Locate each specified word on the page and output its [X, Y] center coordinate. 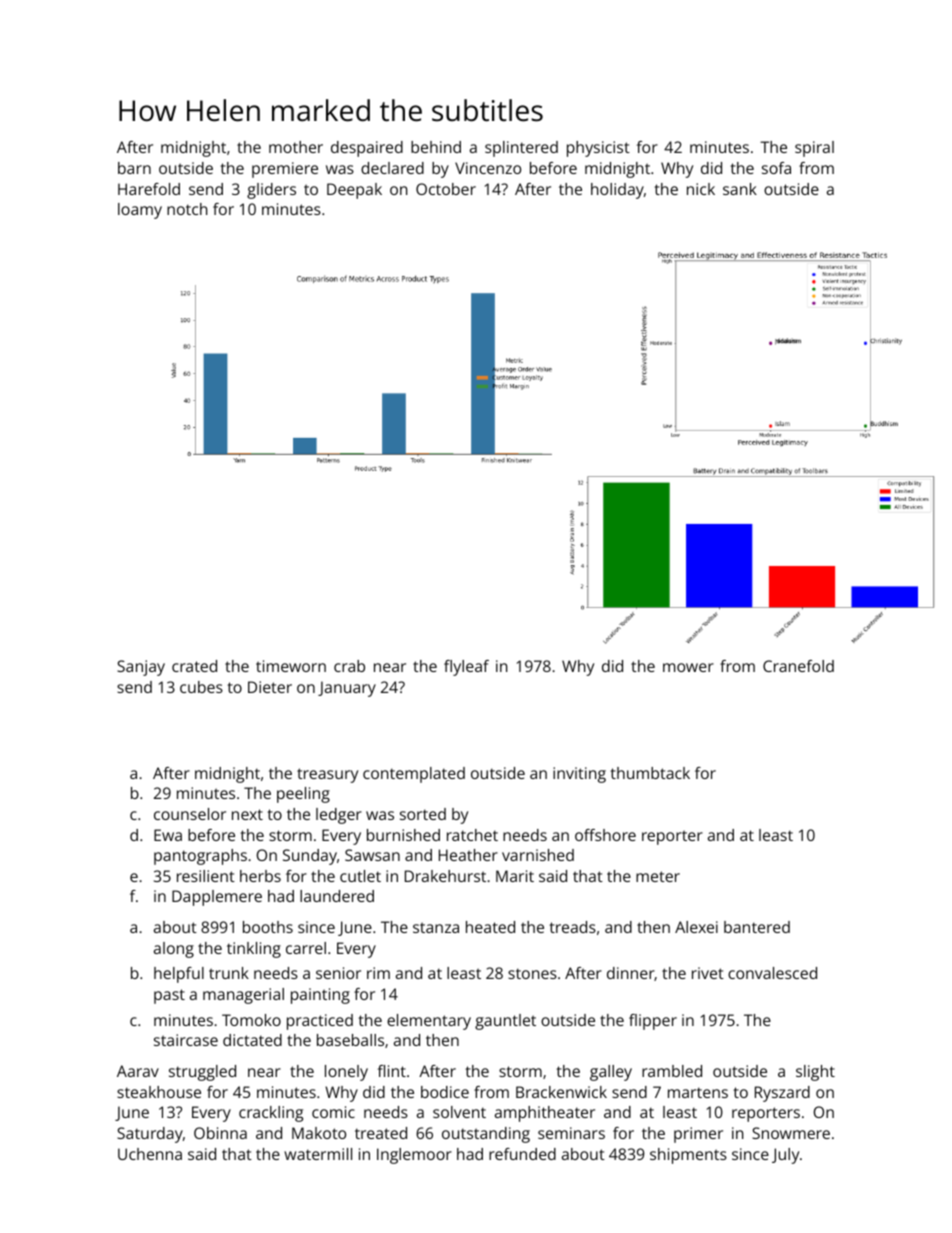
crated [194, 666]
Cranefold [798, 666]
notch [187, 209]
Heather [468, 855]
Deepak [354, 191]
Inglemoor [414, 1156]
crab [349, 666]
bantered [757, 927]
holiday [617, 191]
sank [740, 189]
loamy [140, 211]
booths [268, 927]
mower [688, 667]
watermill [318, 1154]
